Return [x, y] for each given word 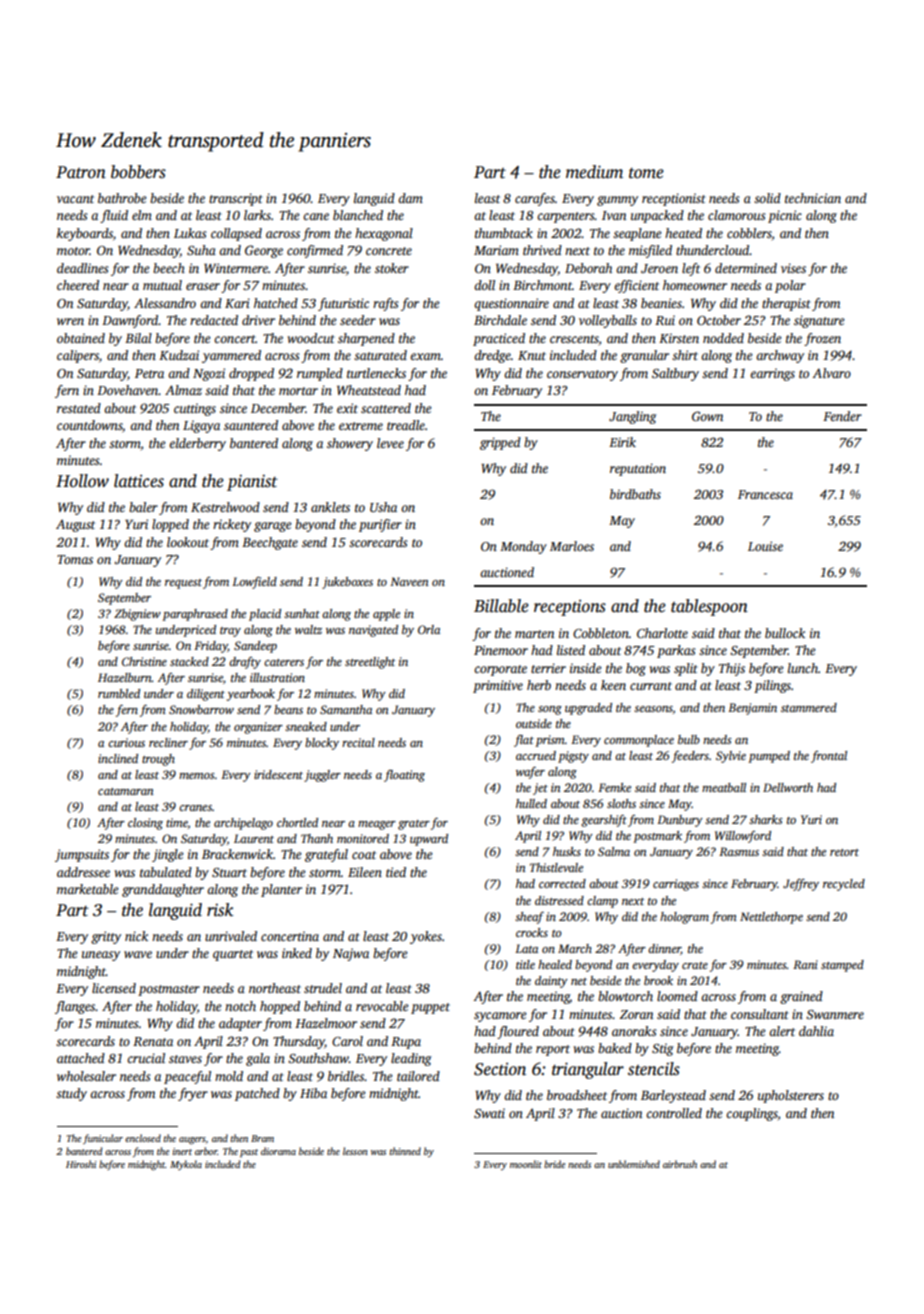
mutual [162, 285]
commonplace [639, 741]
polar [790, 286]
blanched [358, 215]
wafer [530, 773]
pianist [252, 483]
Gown [707, 416]
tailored [418, 1076]
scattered [386, 408]
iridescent [278, 774]
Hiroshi [81, 1164]
